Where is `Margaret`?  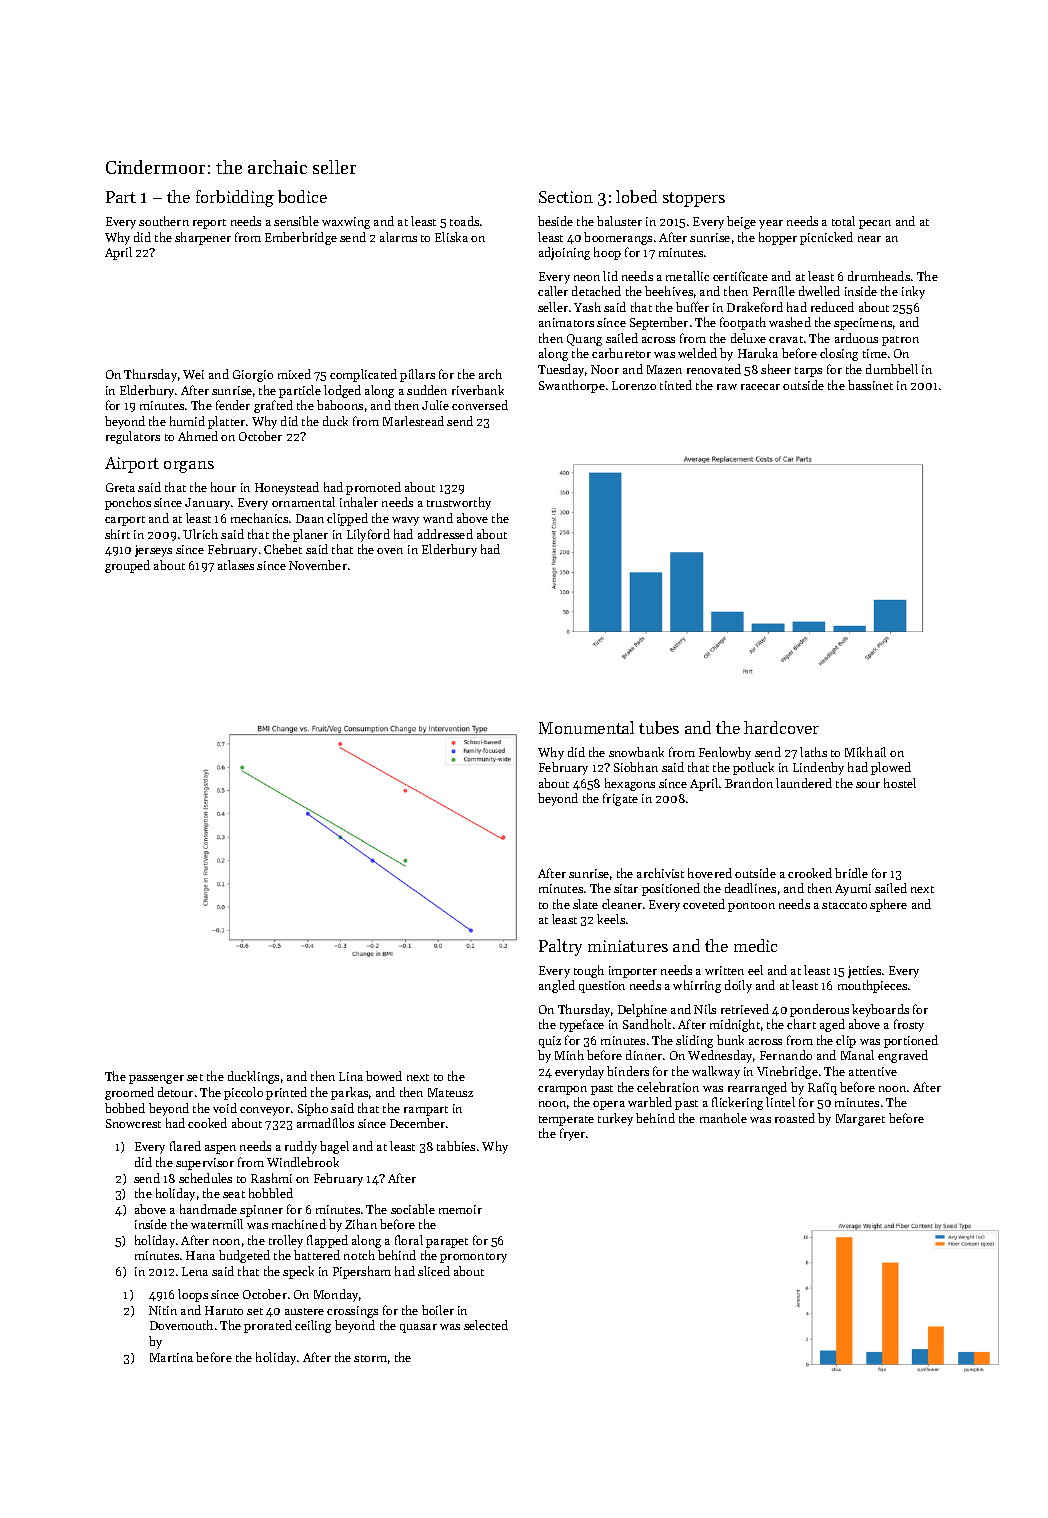
Margaret is located at coordinates (860, 1120).
